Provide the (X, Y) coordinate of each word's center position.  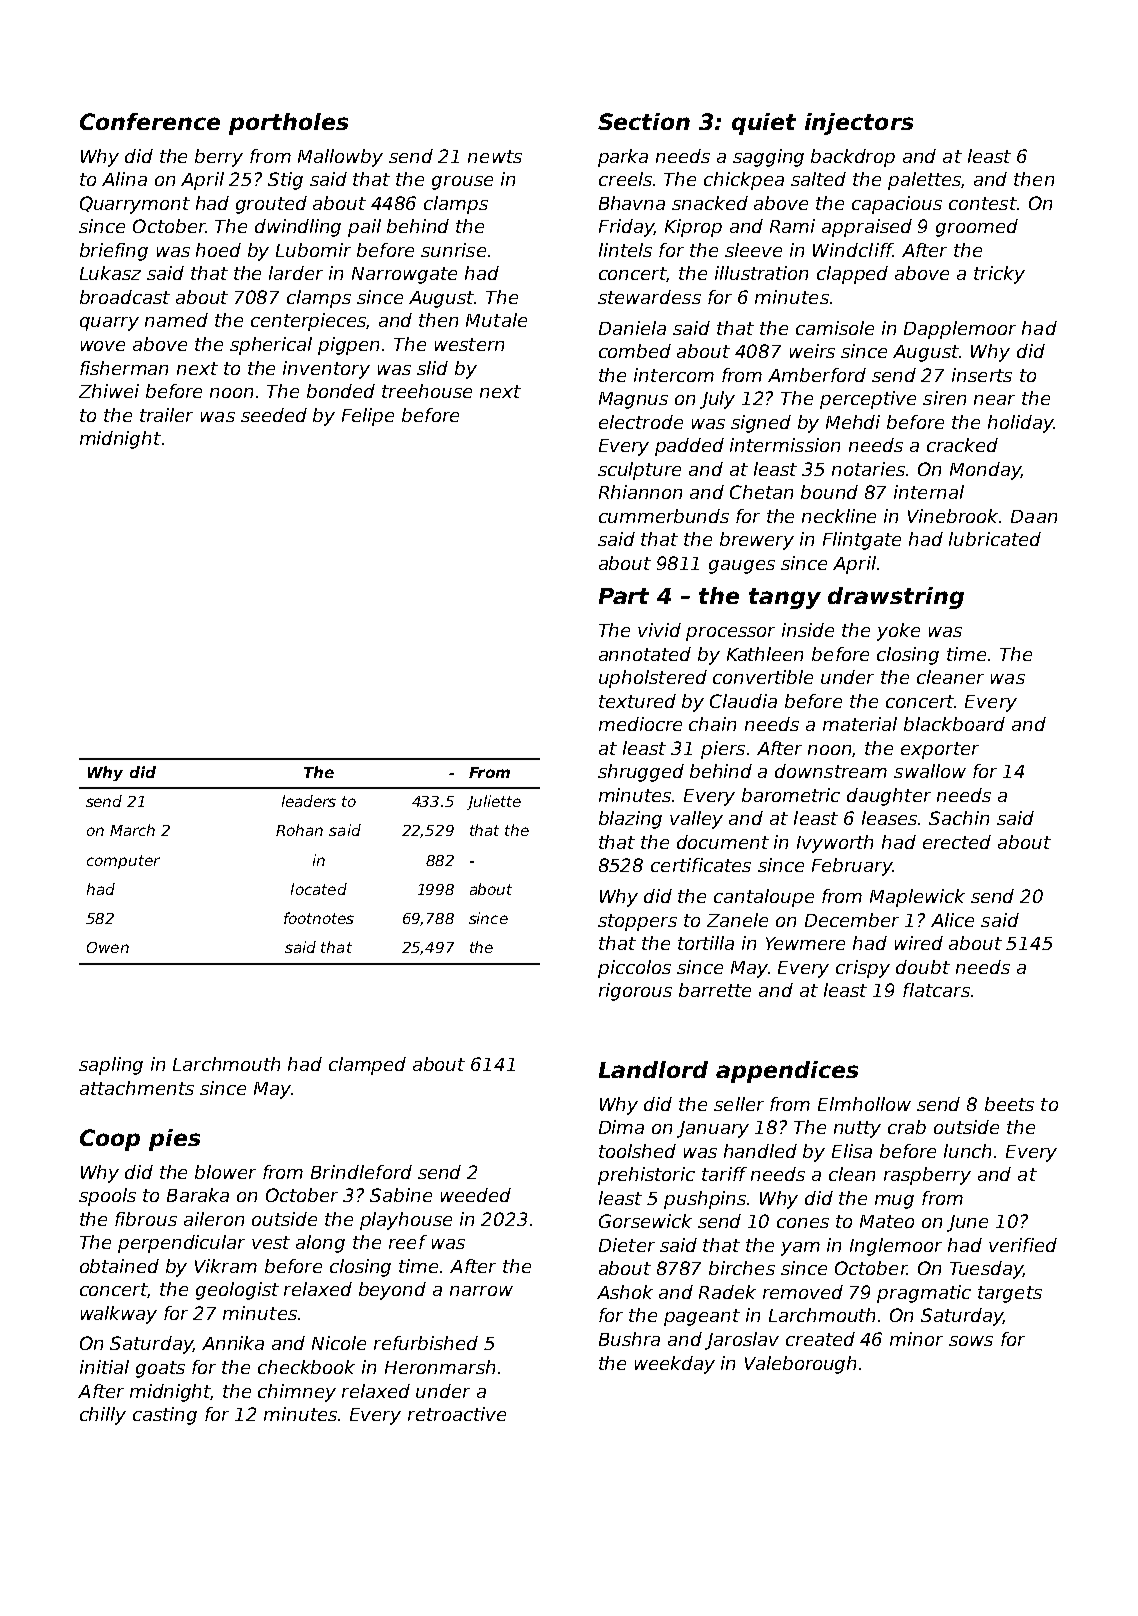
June (967, 1223)
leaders (309, 801)
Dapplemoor (960, 330)
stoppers (637, 922)
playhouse (406, 1221)
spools (107, 1197)
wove (103, 346)
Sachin (959, 818)
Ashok (625, 1292)
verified (1023, 1245)
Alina (124, 179)
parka (623, 158)
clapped (852, 275)
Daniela (632, 328)
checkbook (306, 1367)
